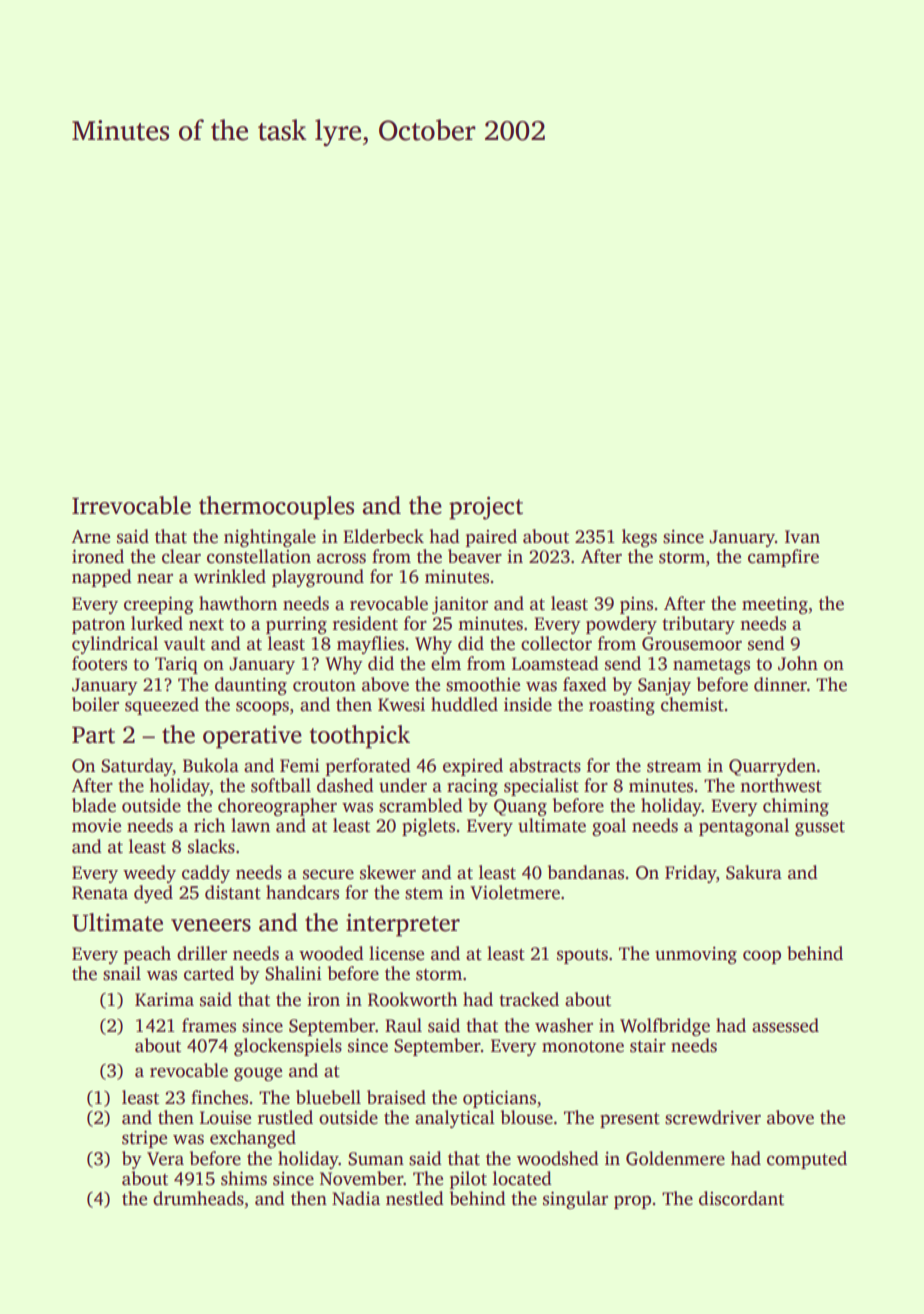  What do you see at coordinates (475, 556) in the screenshot?
I see `beaver` at bounding box center [475, 556].
